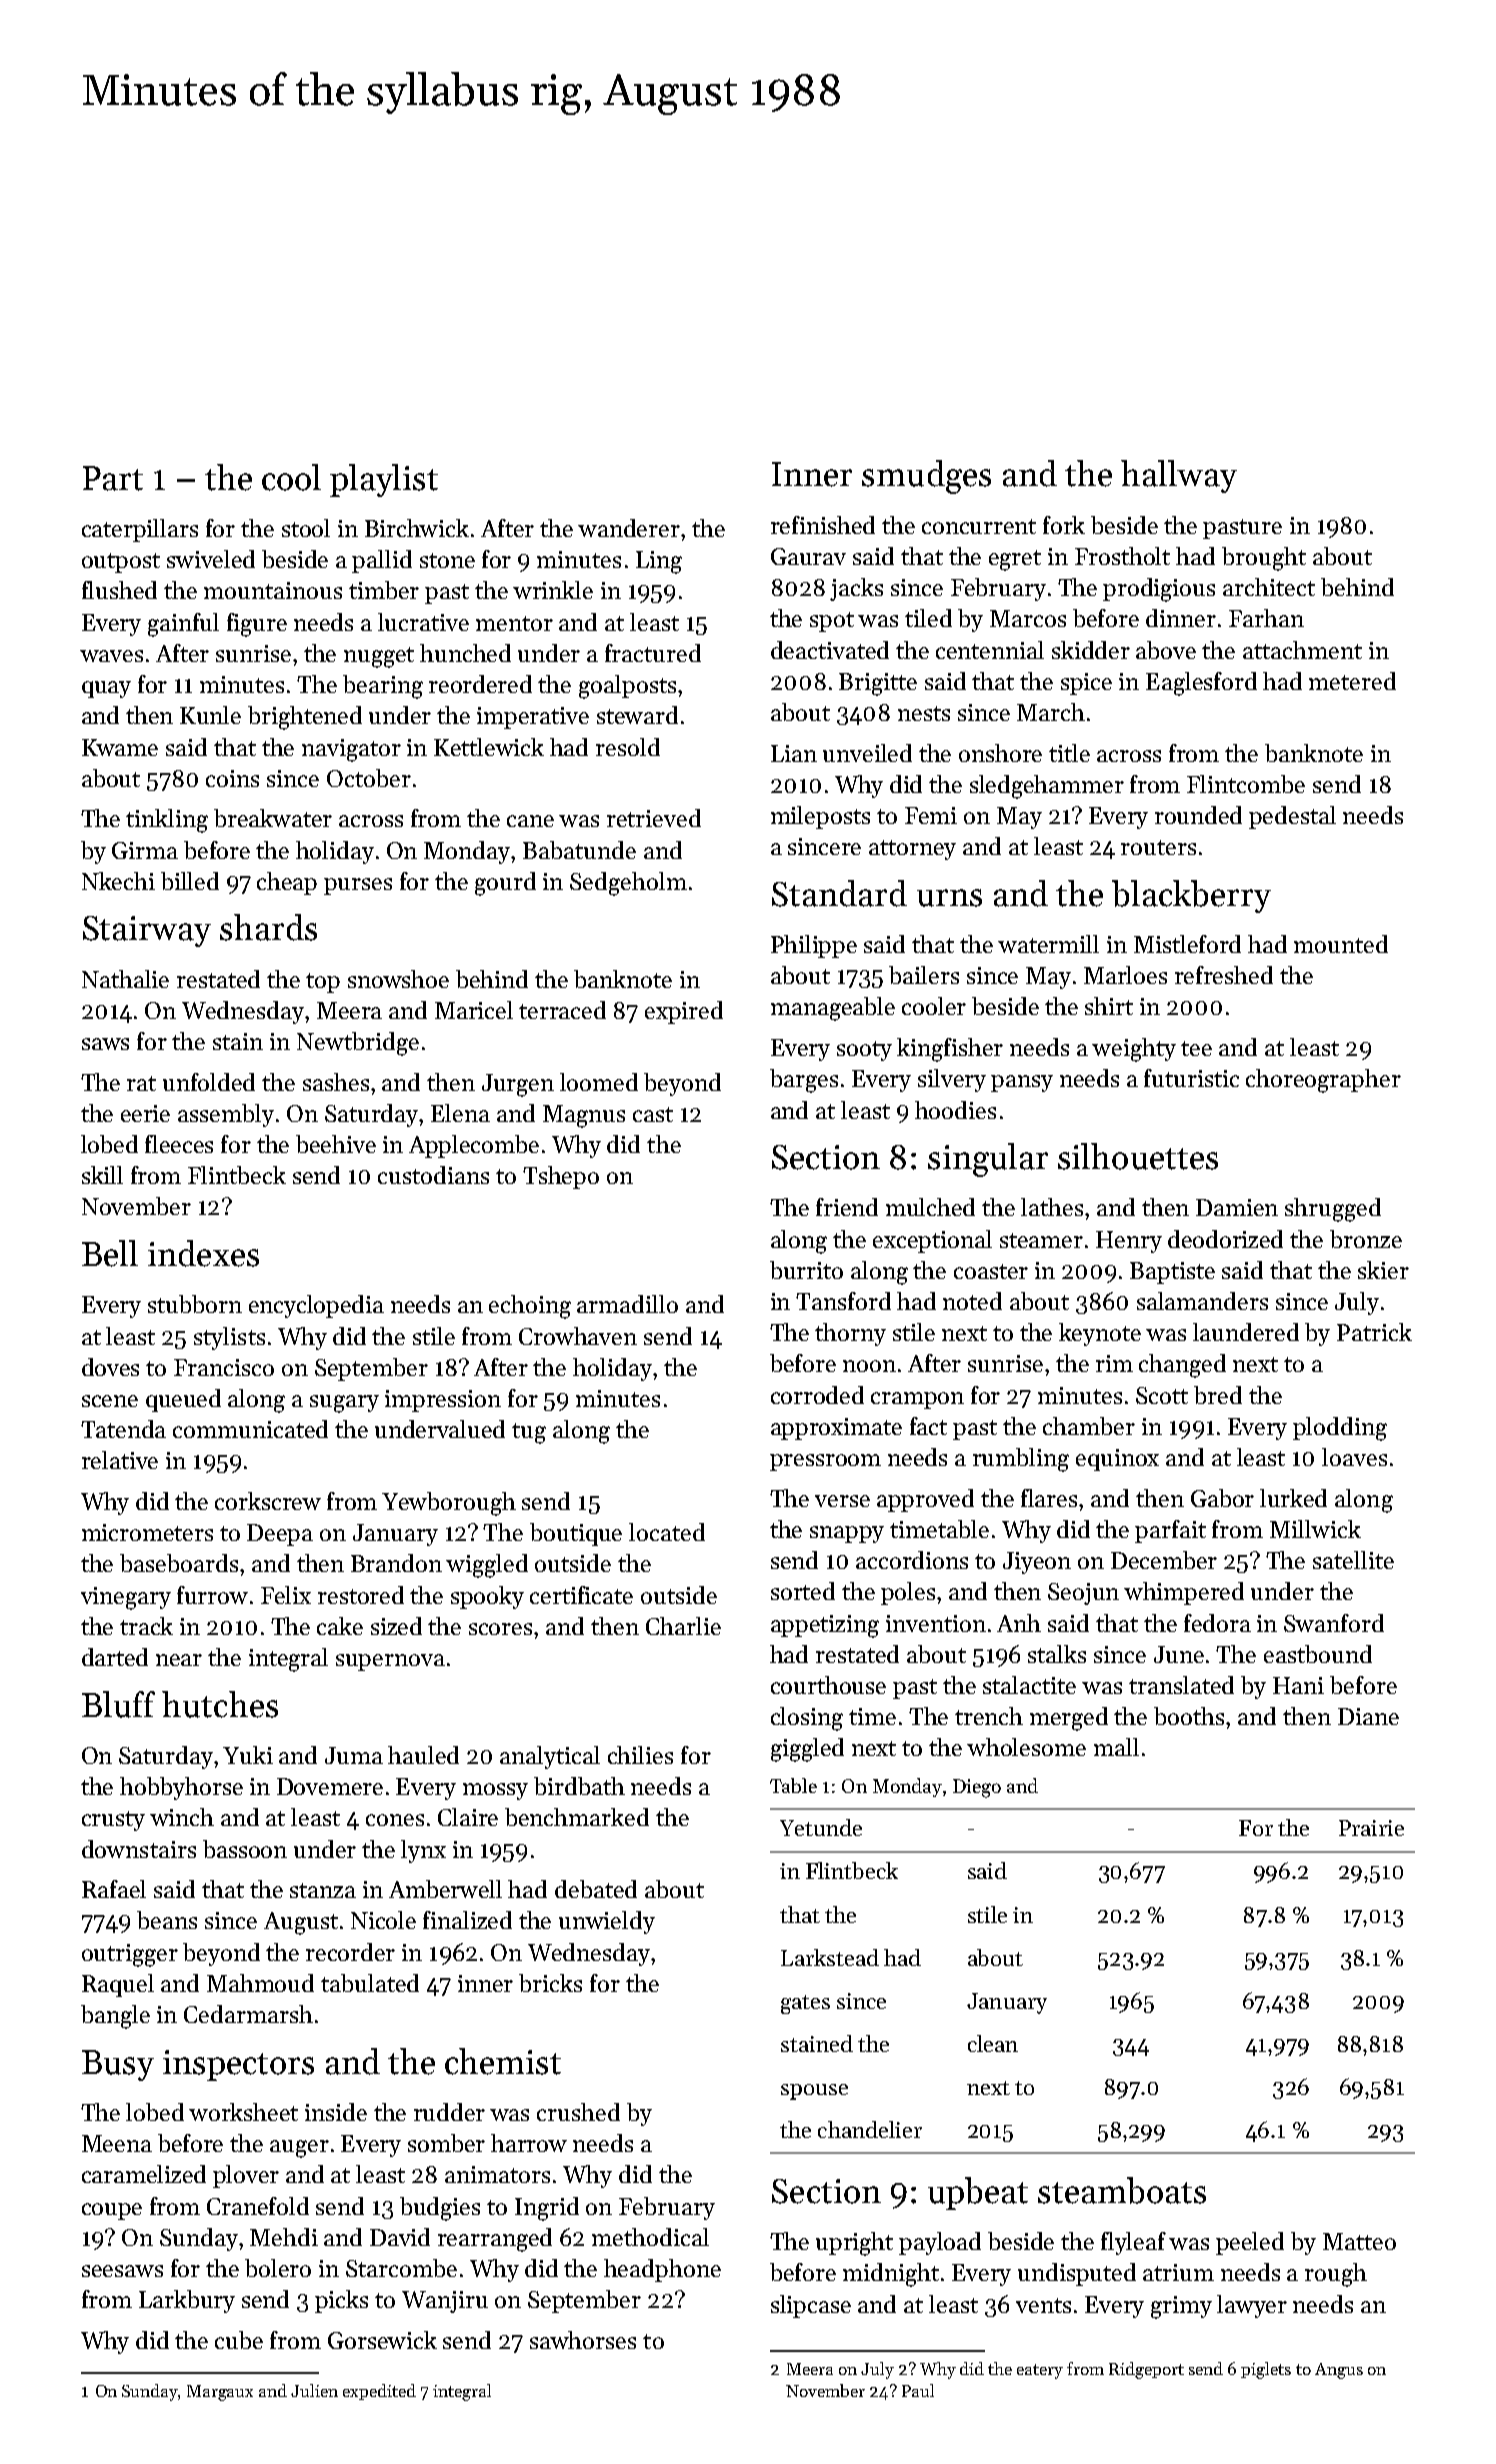 Image resolution: width=1496 pixels, height=2464 pixels. Describe the element at coordinates (529, 1433) in the page. I see `tug` at that location.
